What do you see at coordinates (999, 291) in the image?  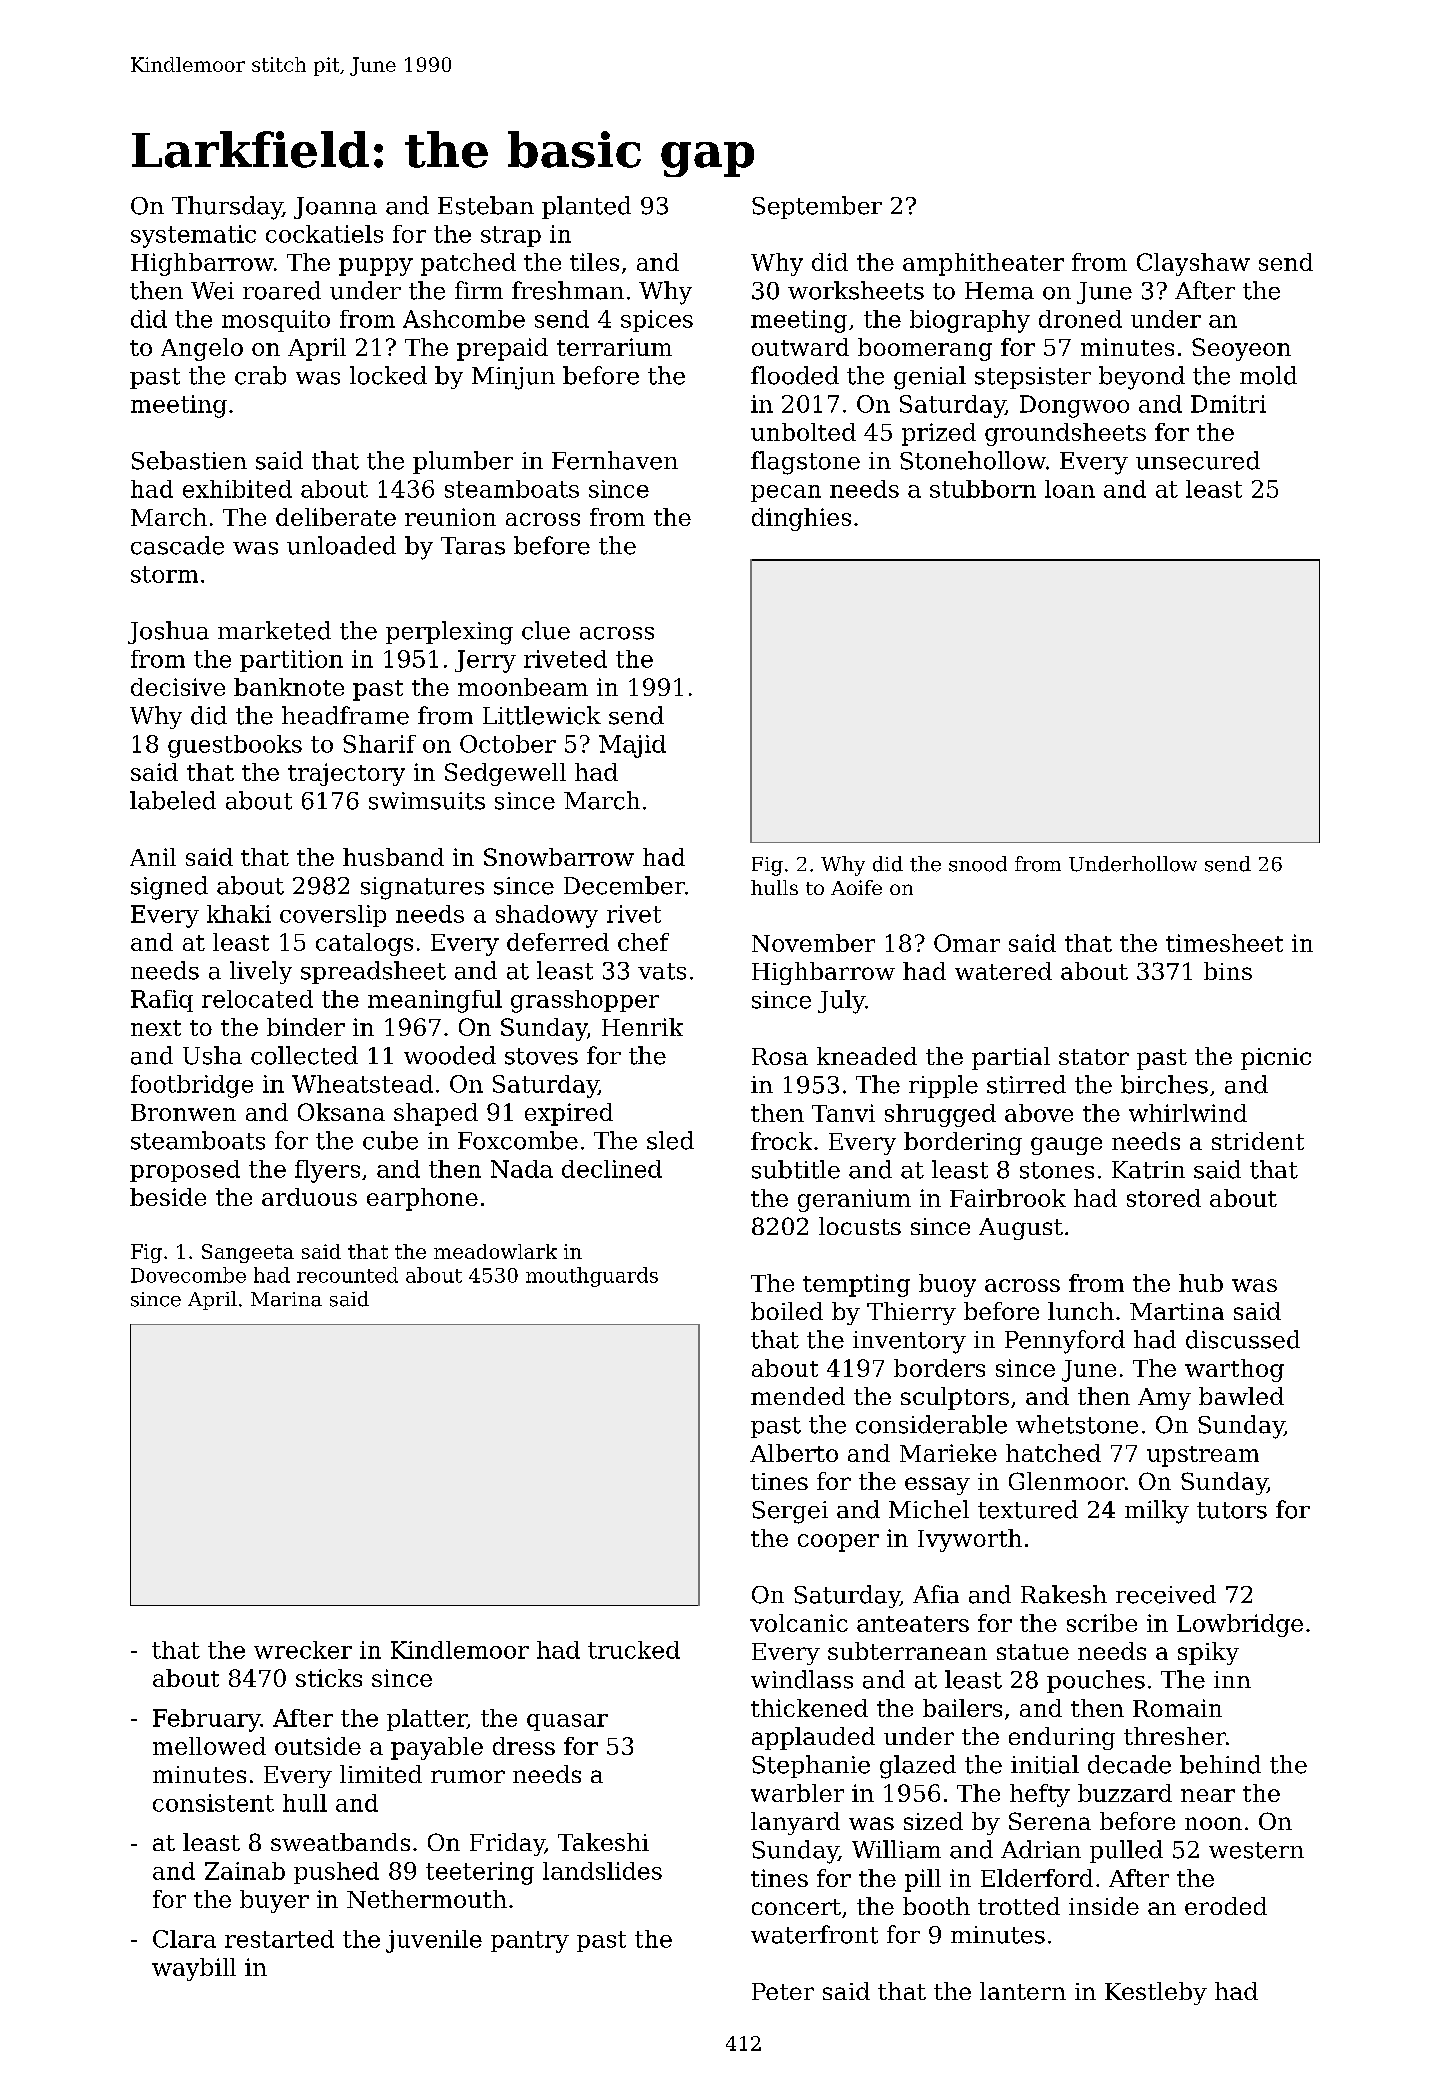 I see `Hema` at bounding box center [999, 291].
